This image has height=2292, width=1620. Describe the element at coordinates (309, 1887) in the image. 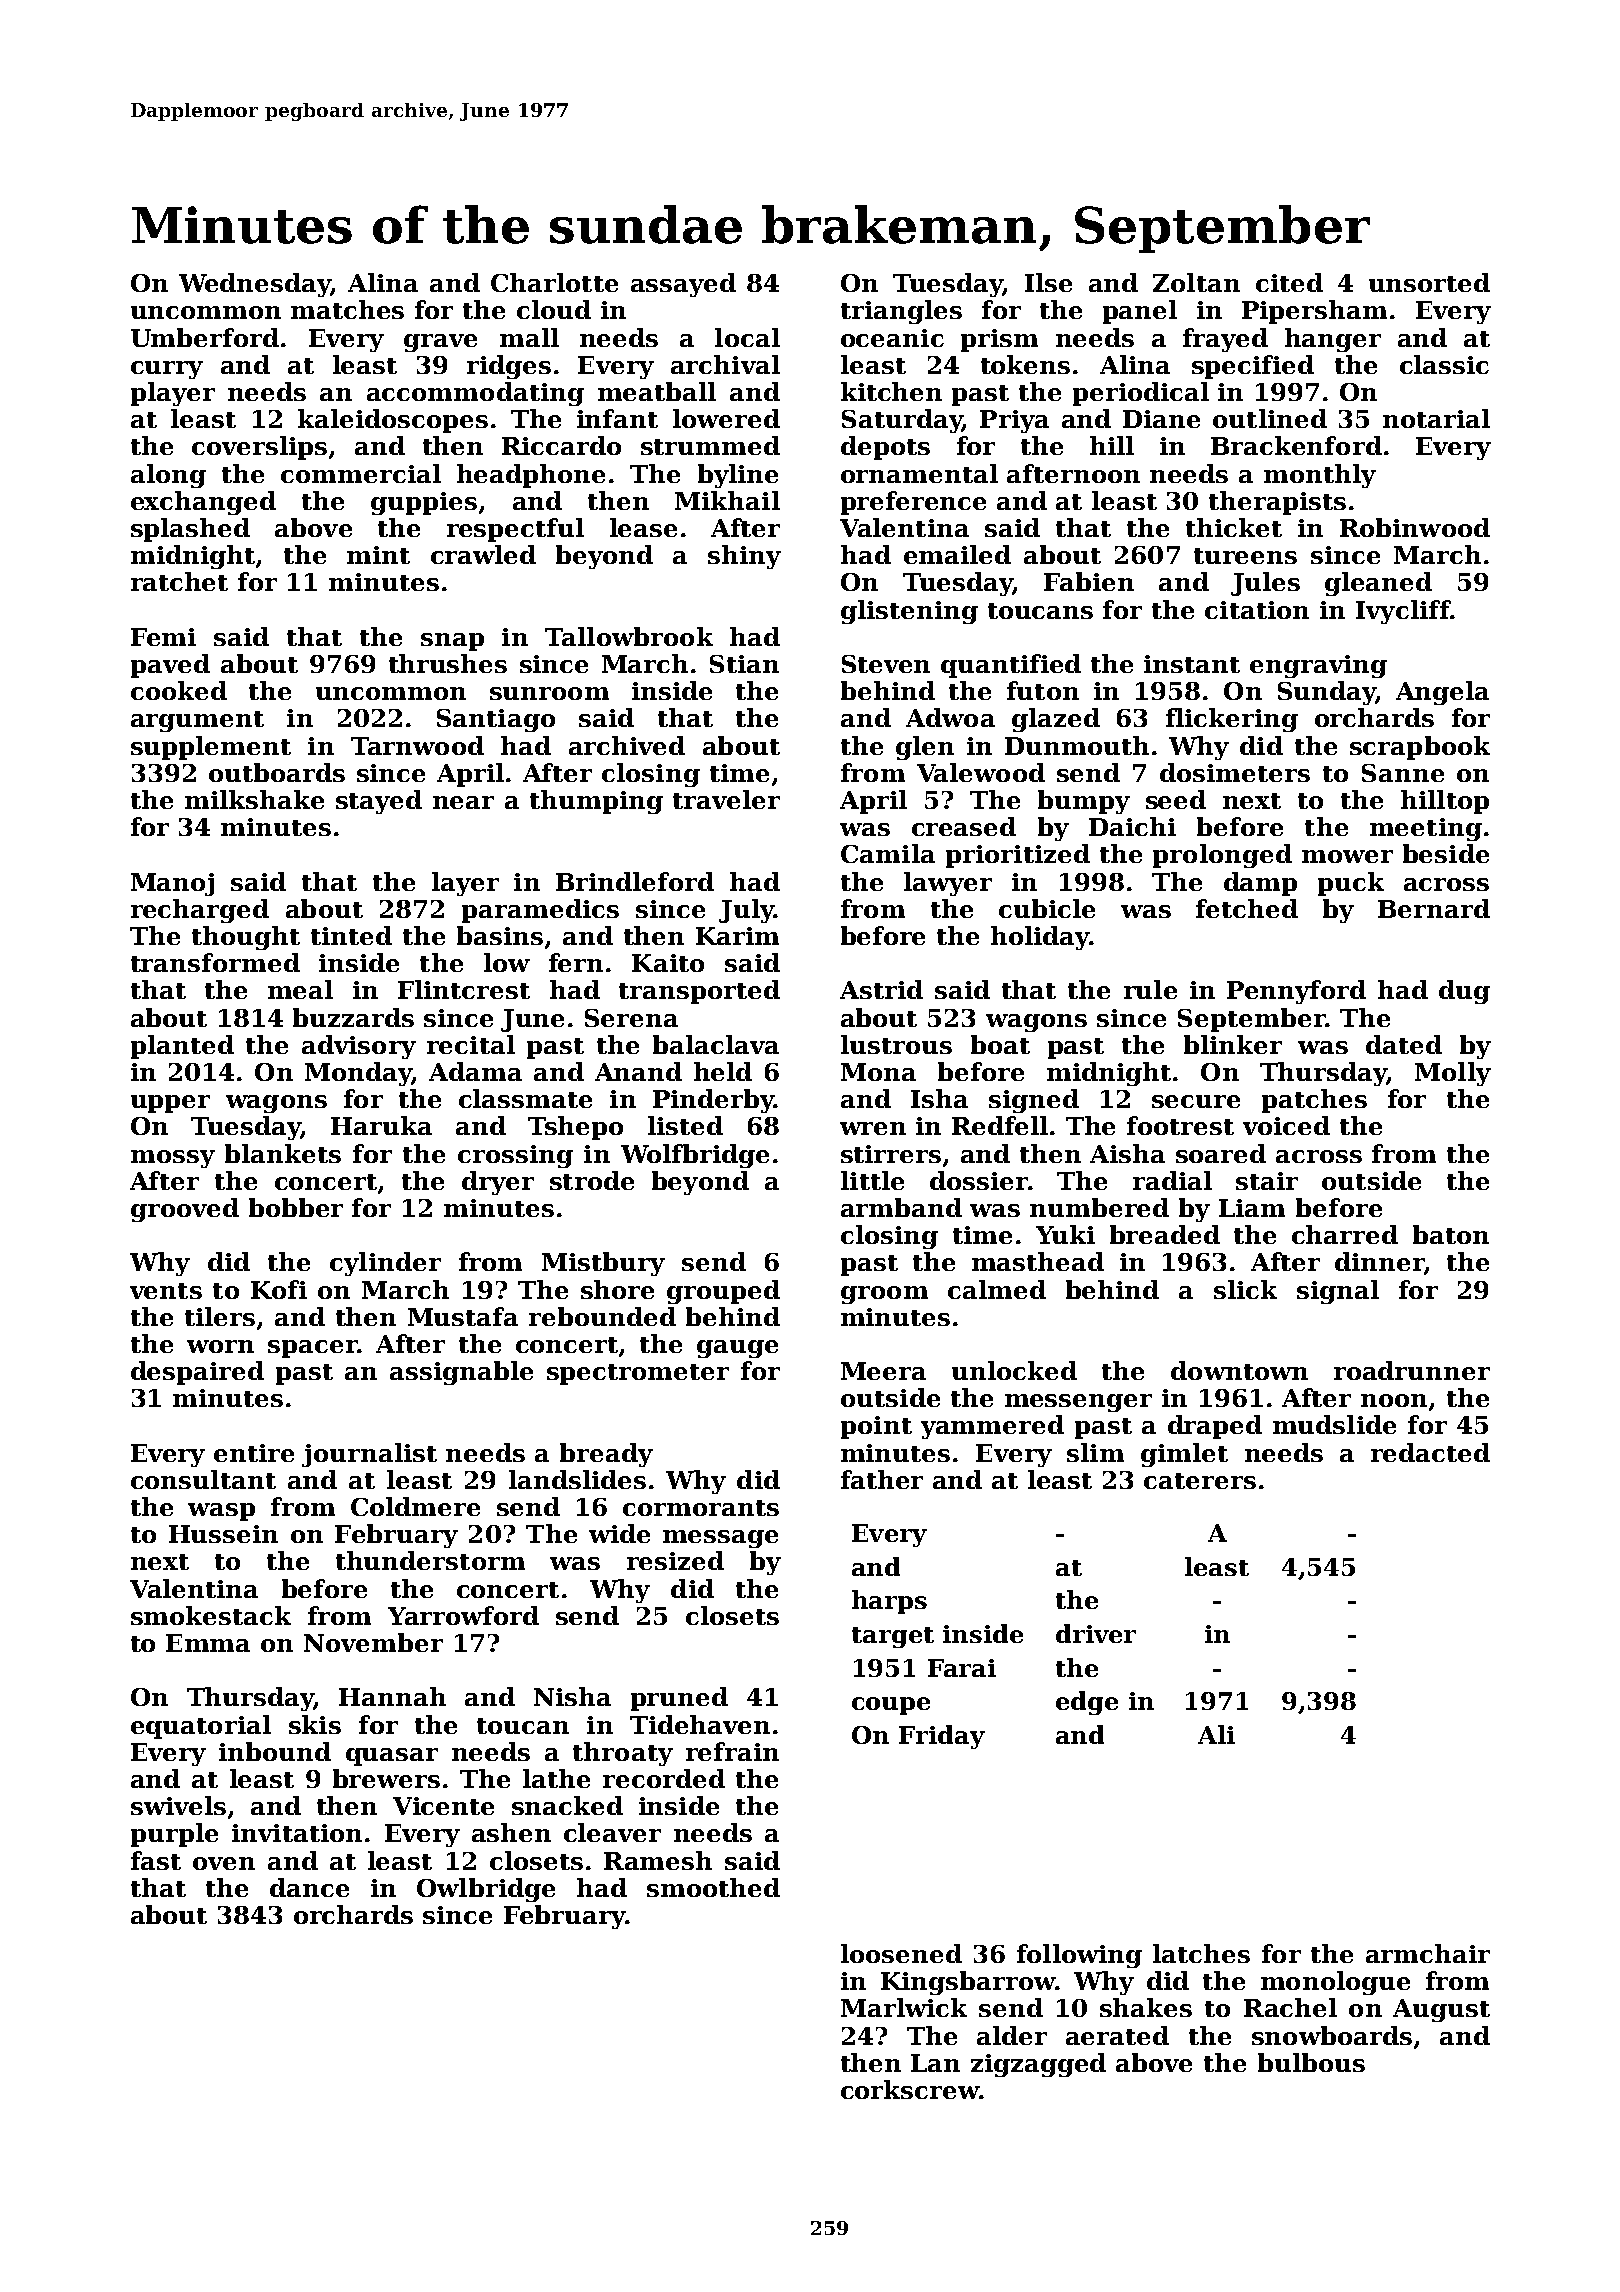

I see `dance` at that location.
